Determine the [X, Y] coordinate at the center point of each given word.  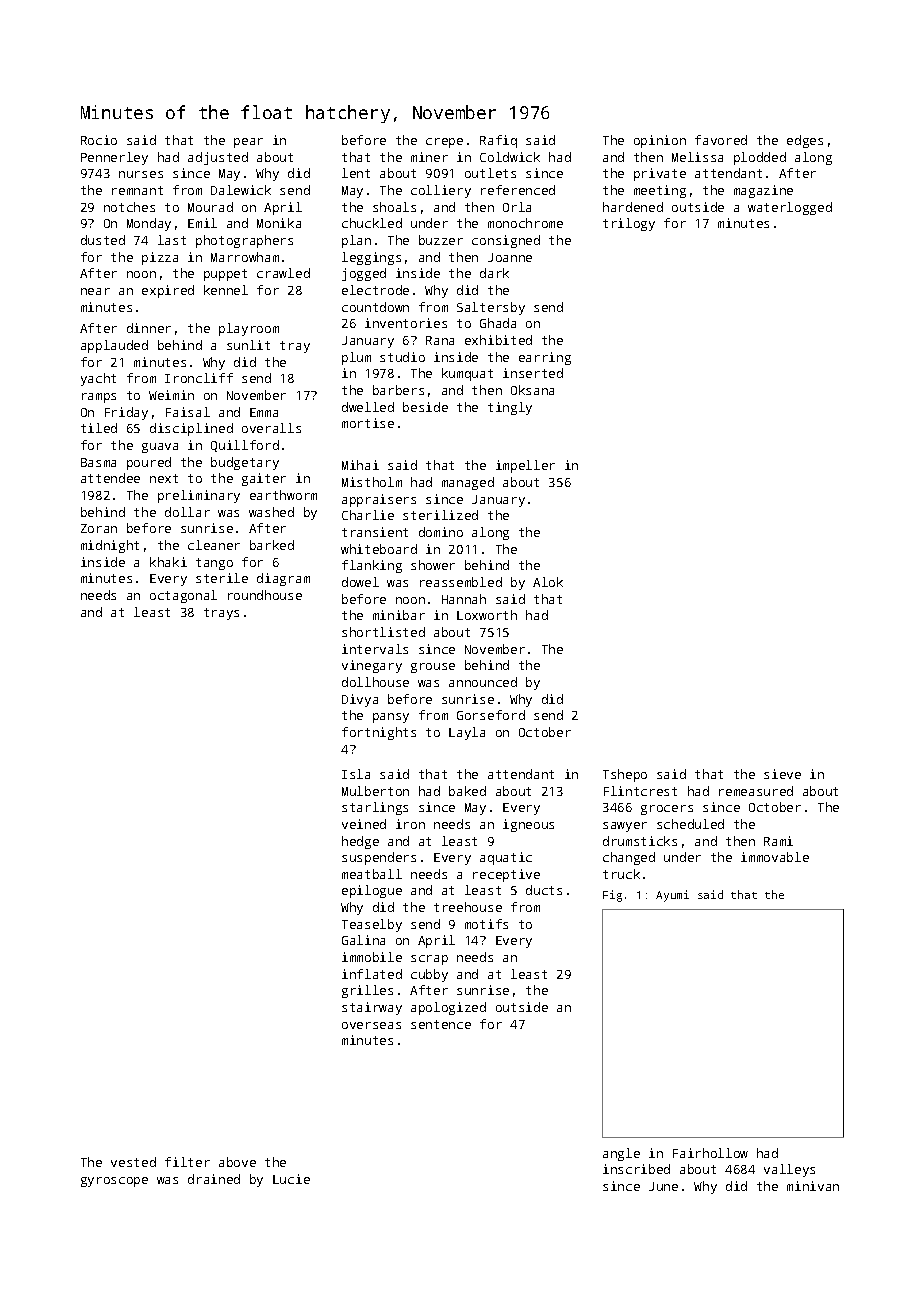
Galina [363, 940]
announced [483, 682]
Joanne [510, 257]
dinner [149, 328]
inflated [372, 974]
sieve [782, 774]
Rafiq [498, 141]
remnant [137, 190]
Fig [612, 896]
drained [214, 1179]
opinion [660, 141]
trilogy [629, 224]
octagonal [183, 596]
